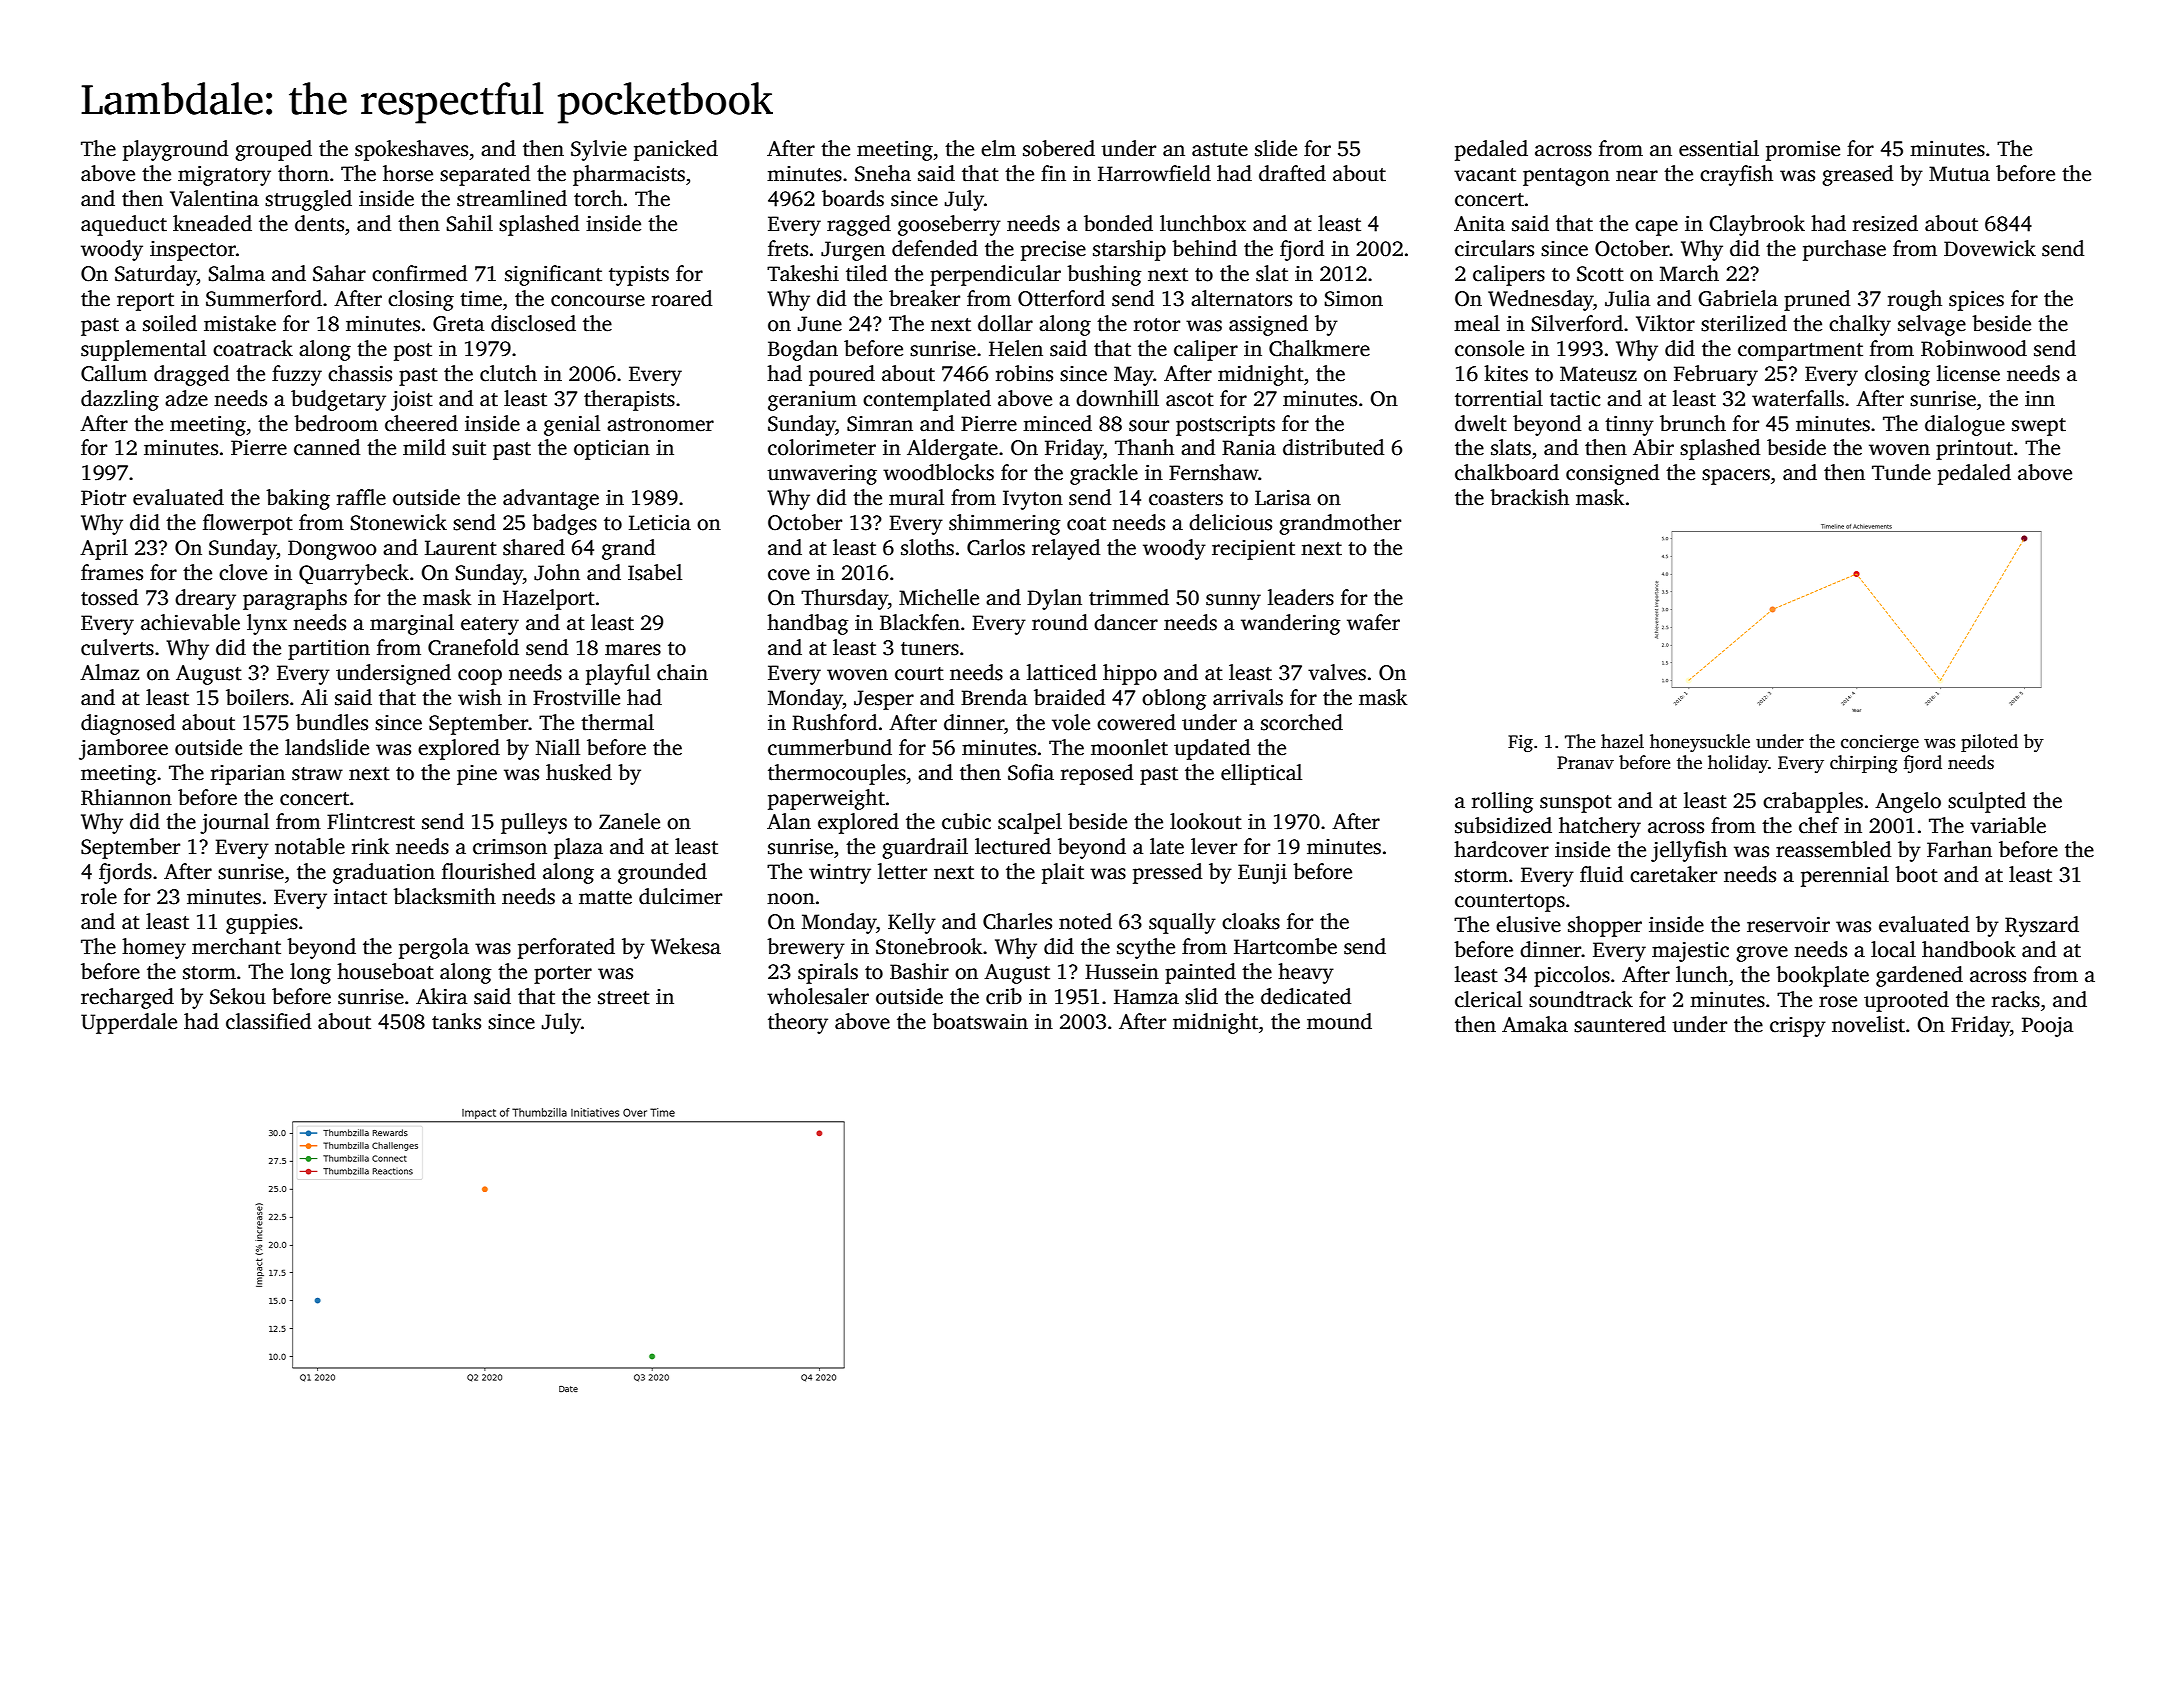 The width and height of the image is (2178, 1683). What do you see at coordinates (1915, 300) in the image?
I see `rough` at bounding box center [1915, 300].
